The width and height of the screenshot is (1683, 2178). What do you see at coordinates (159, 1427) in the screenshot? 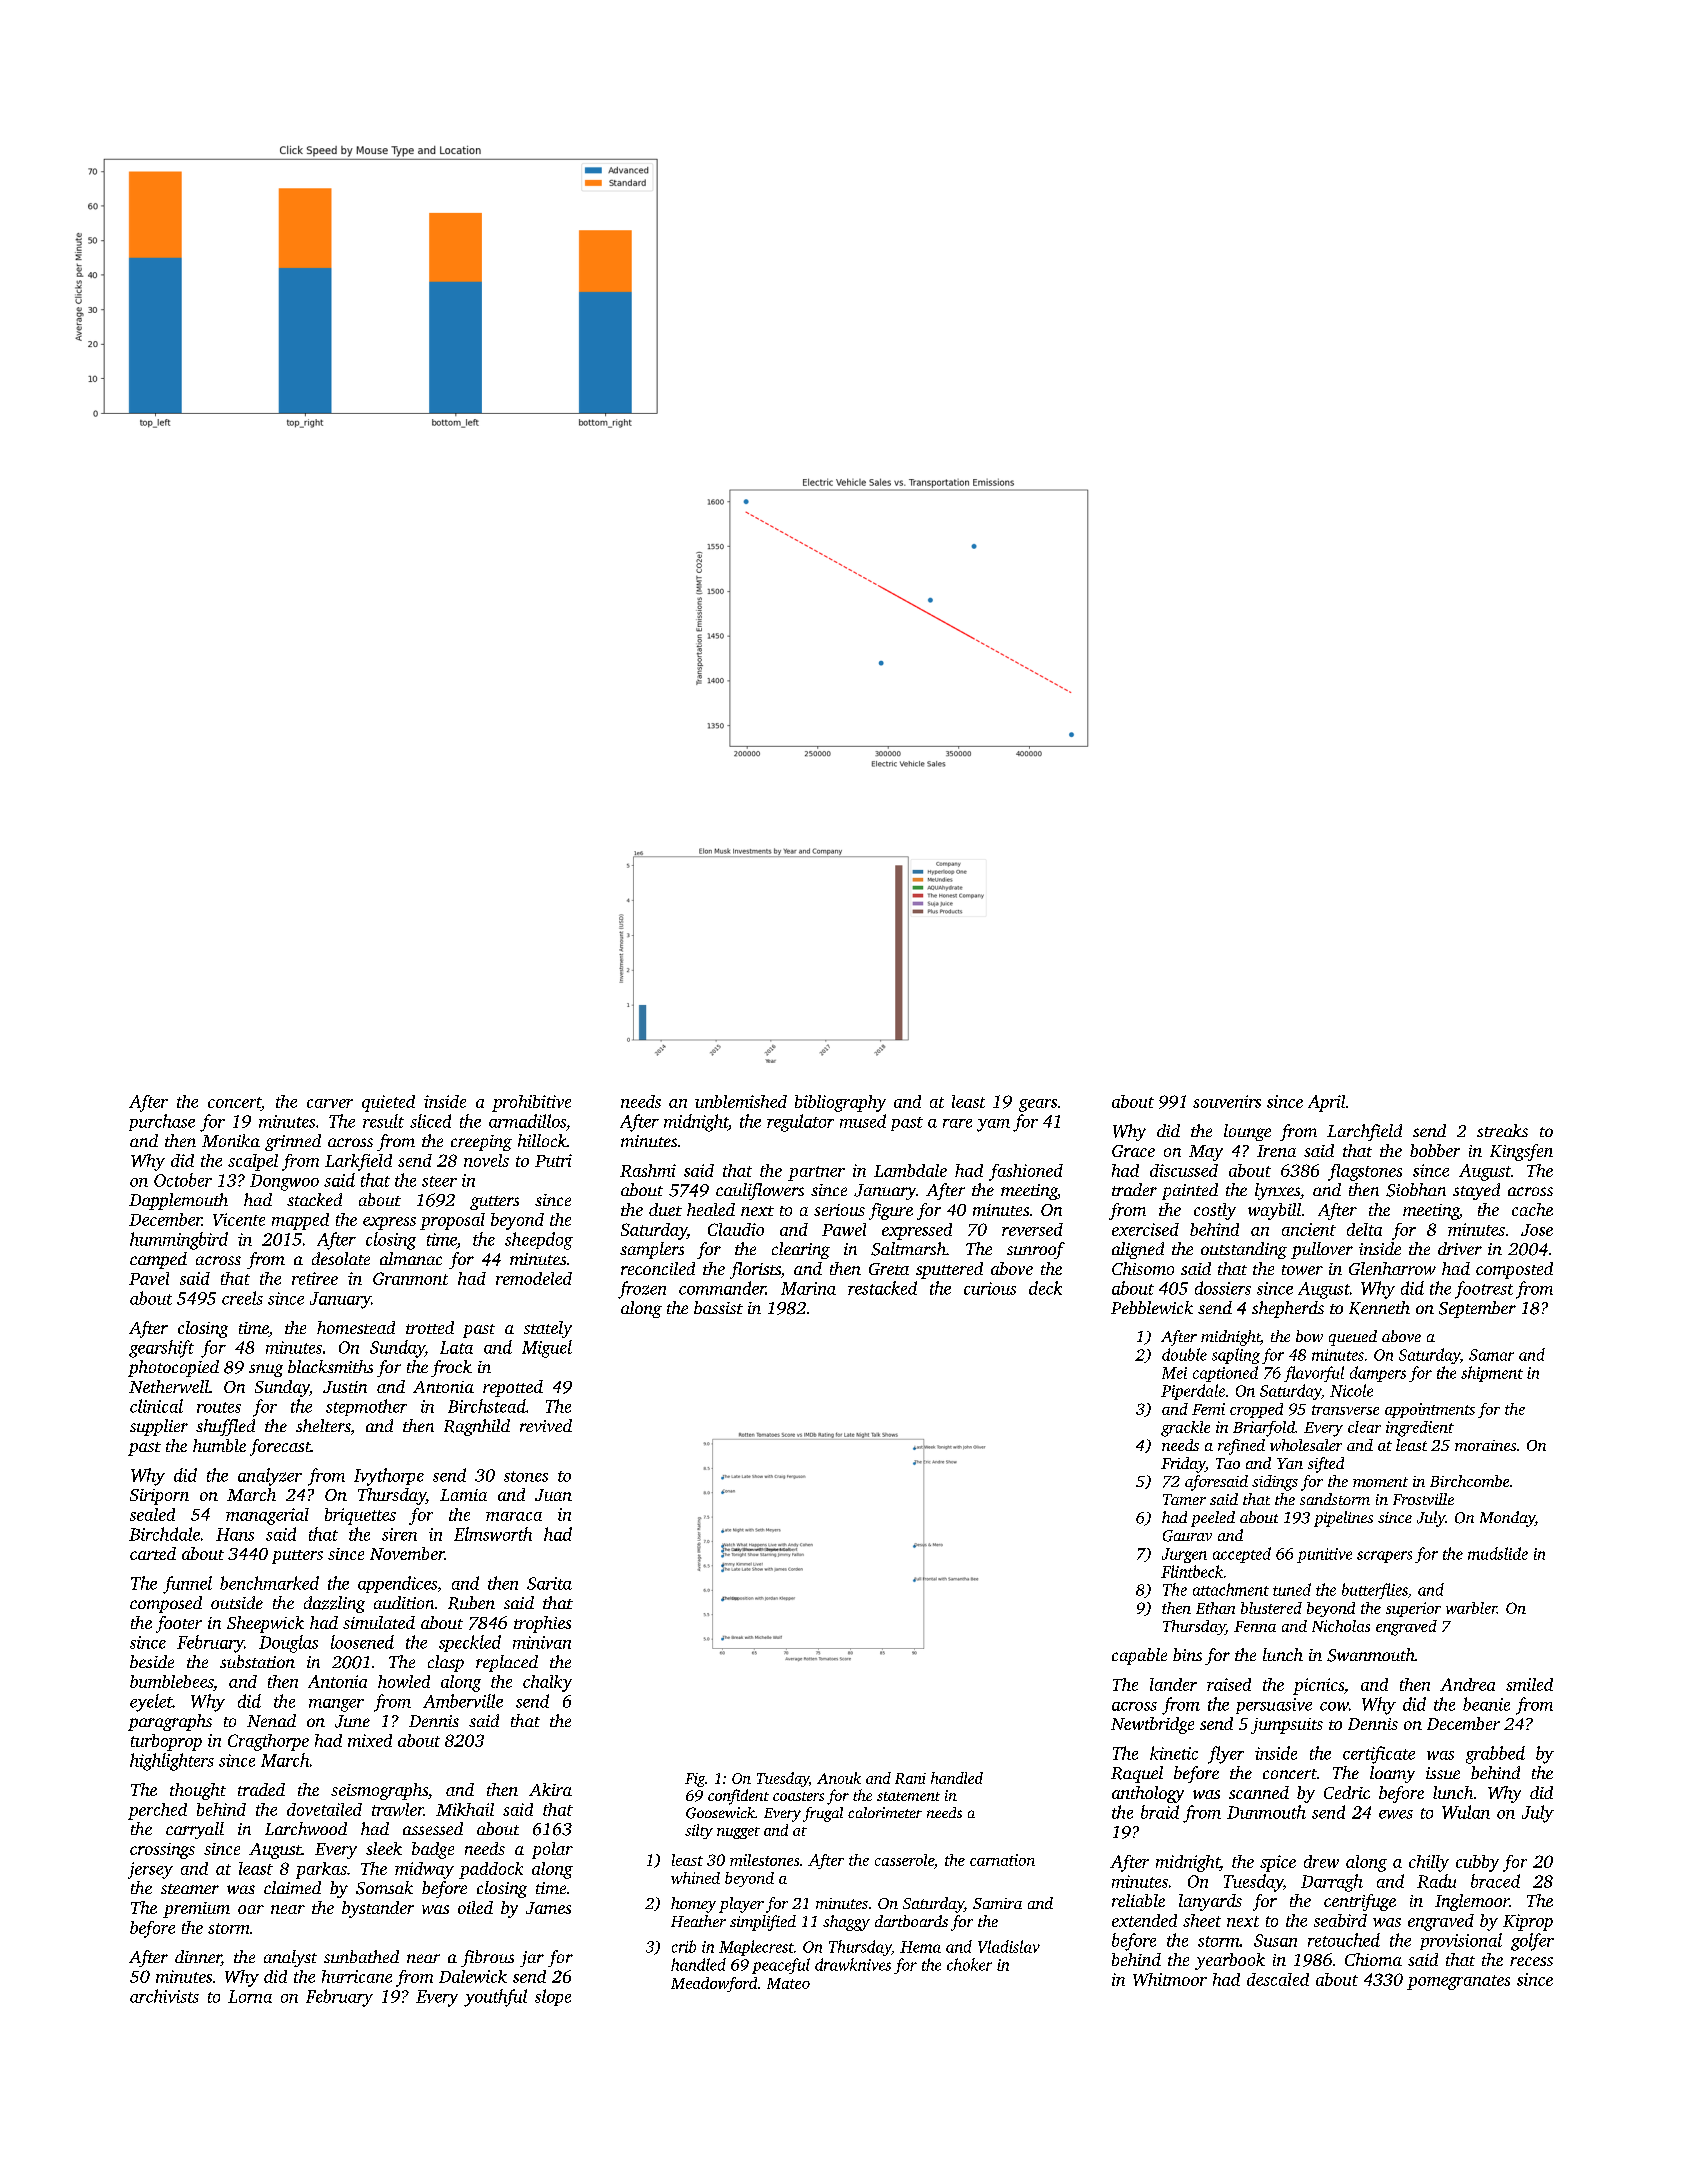
I see `supplier` at bounding box center [159, 1427].
